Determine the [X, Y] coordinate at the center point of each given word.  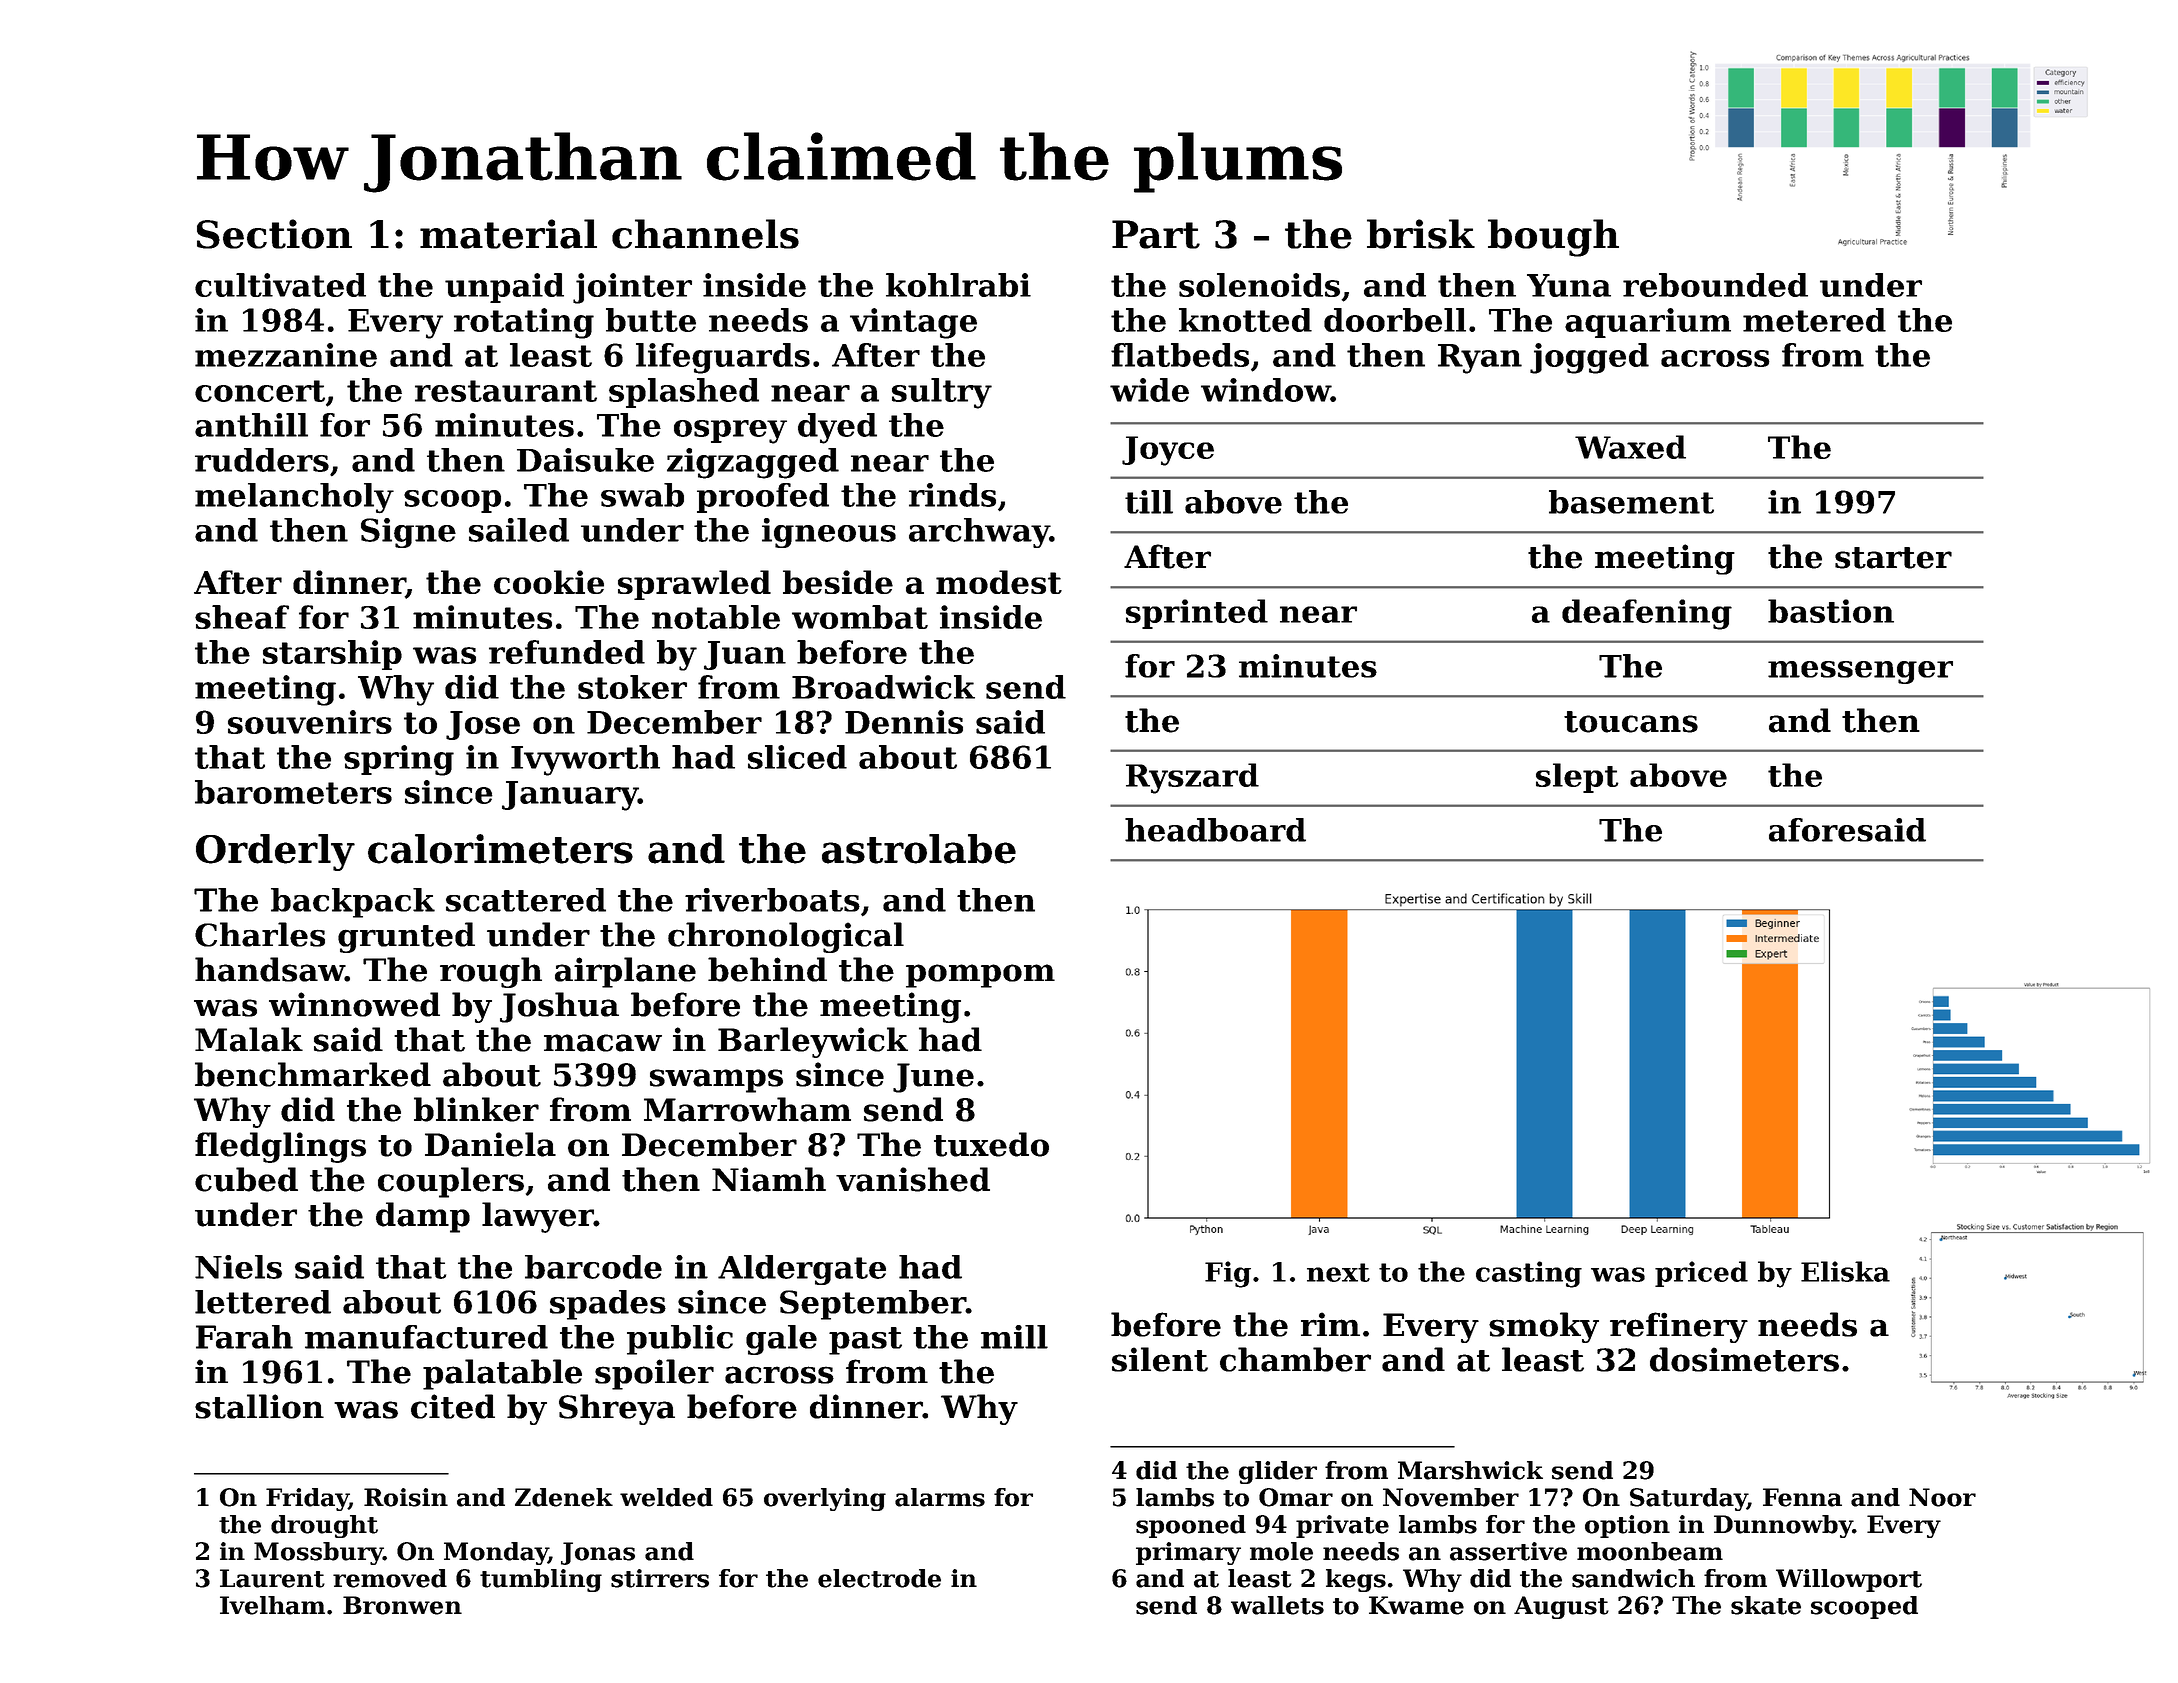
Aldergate [802, 1270]
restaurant [506, 391]
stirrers [660, 1578]
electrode [879, 1578]
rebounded [1715, 285]
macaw [603, 1043]
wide [1149, 390]
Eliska [1845, 1271]
